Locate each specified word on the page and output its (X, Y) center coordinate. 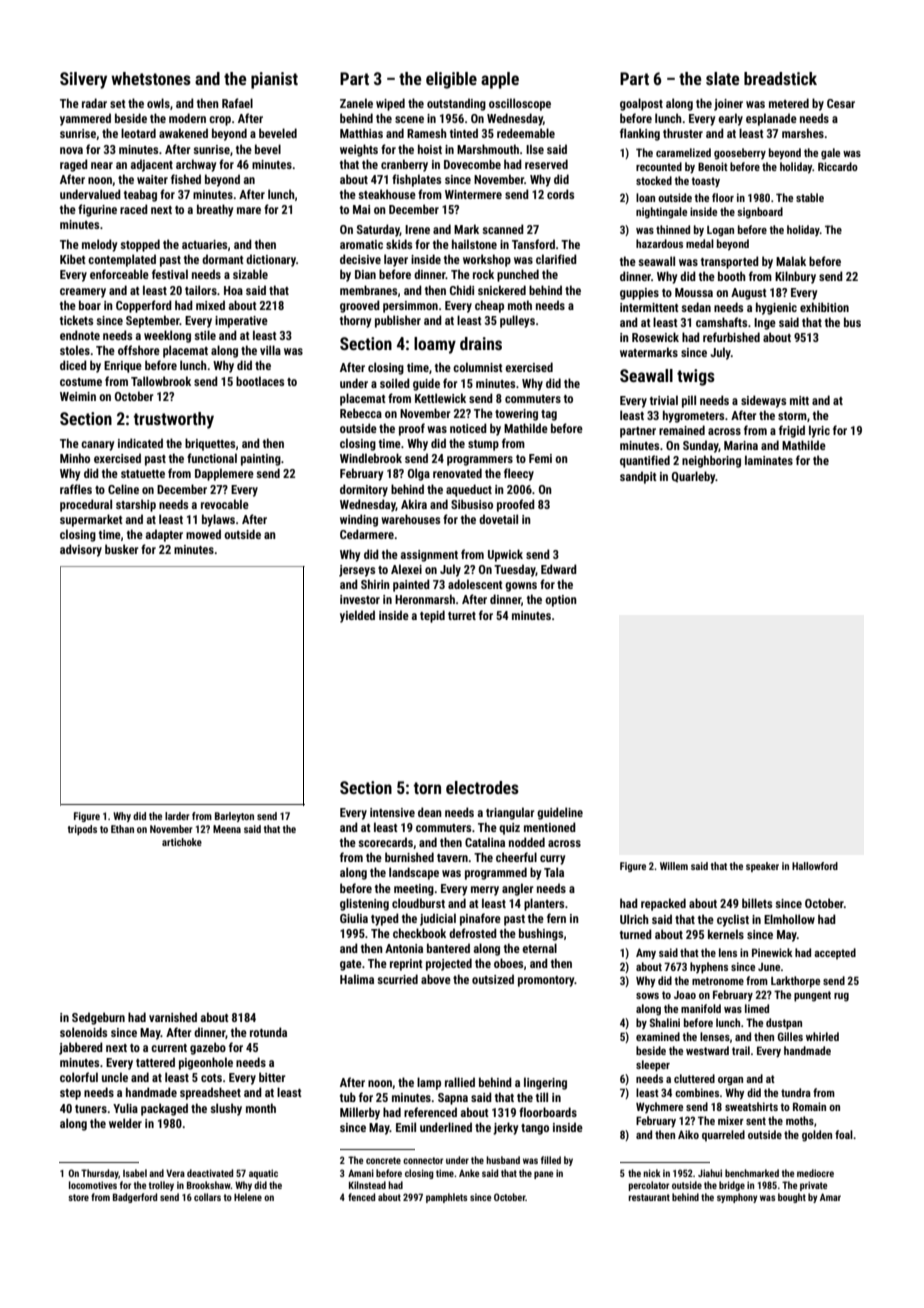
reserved (546, 164)
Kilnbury (795, 277)
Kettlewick (440, 398)
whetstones (151, 78)
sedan (696, 307)
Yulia (125, 1108)
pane (543, 1175)
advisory (81, 550)
